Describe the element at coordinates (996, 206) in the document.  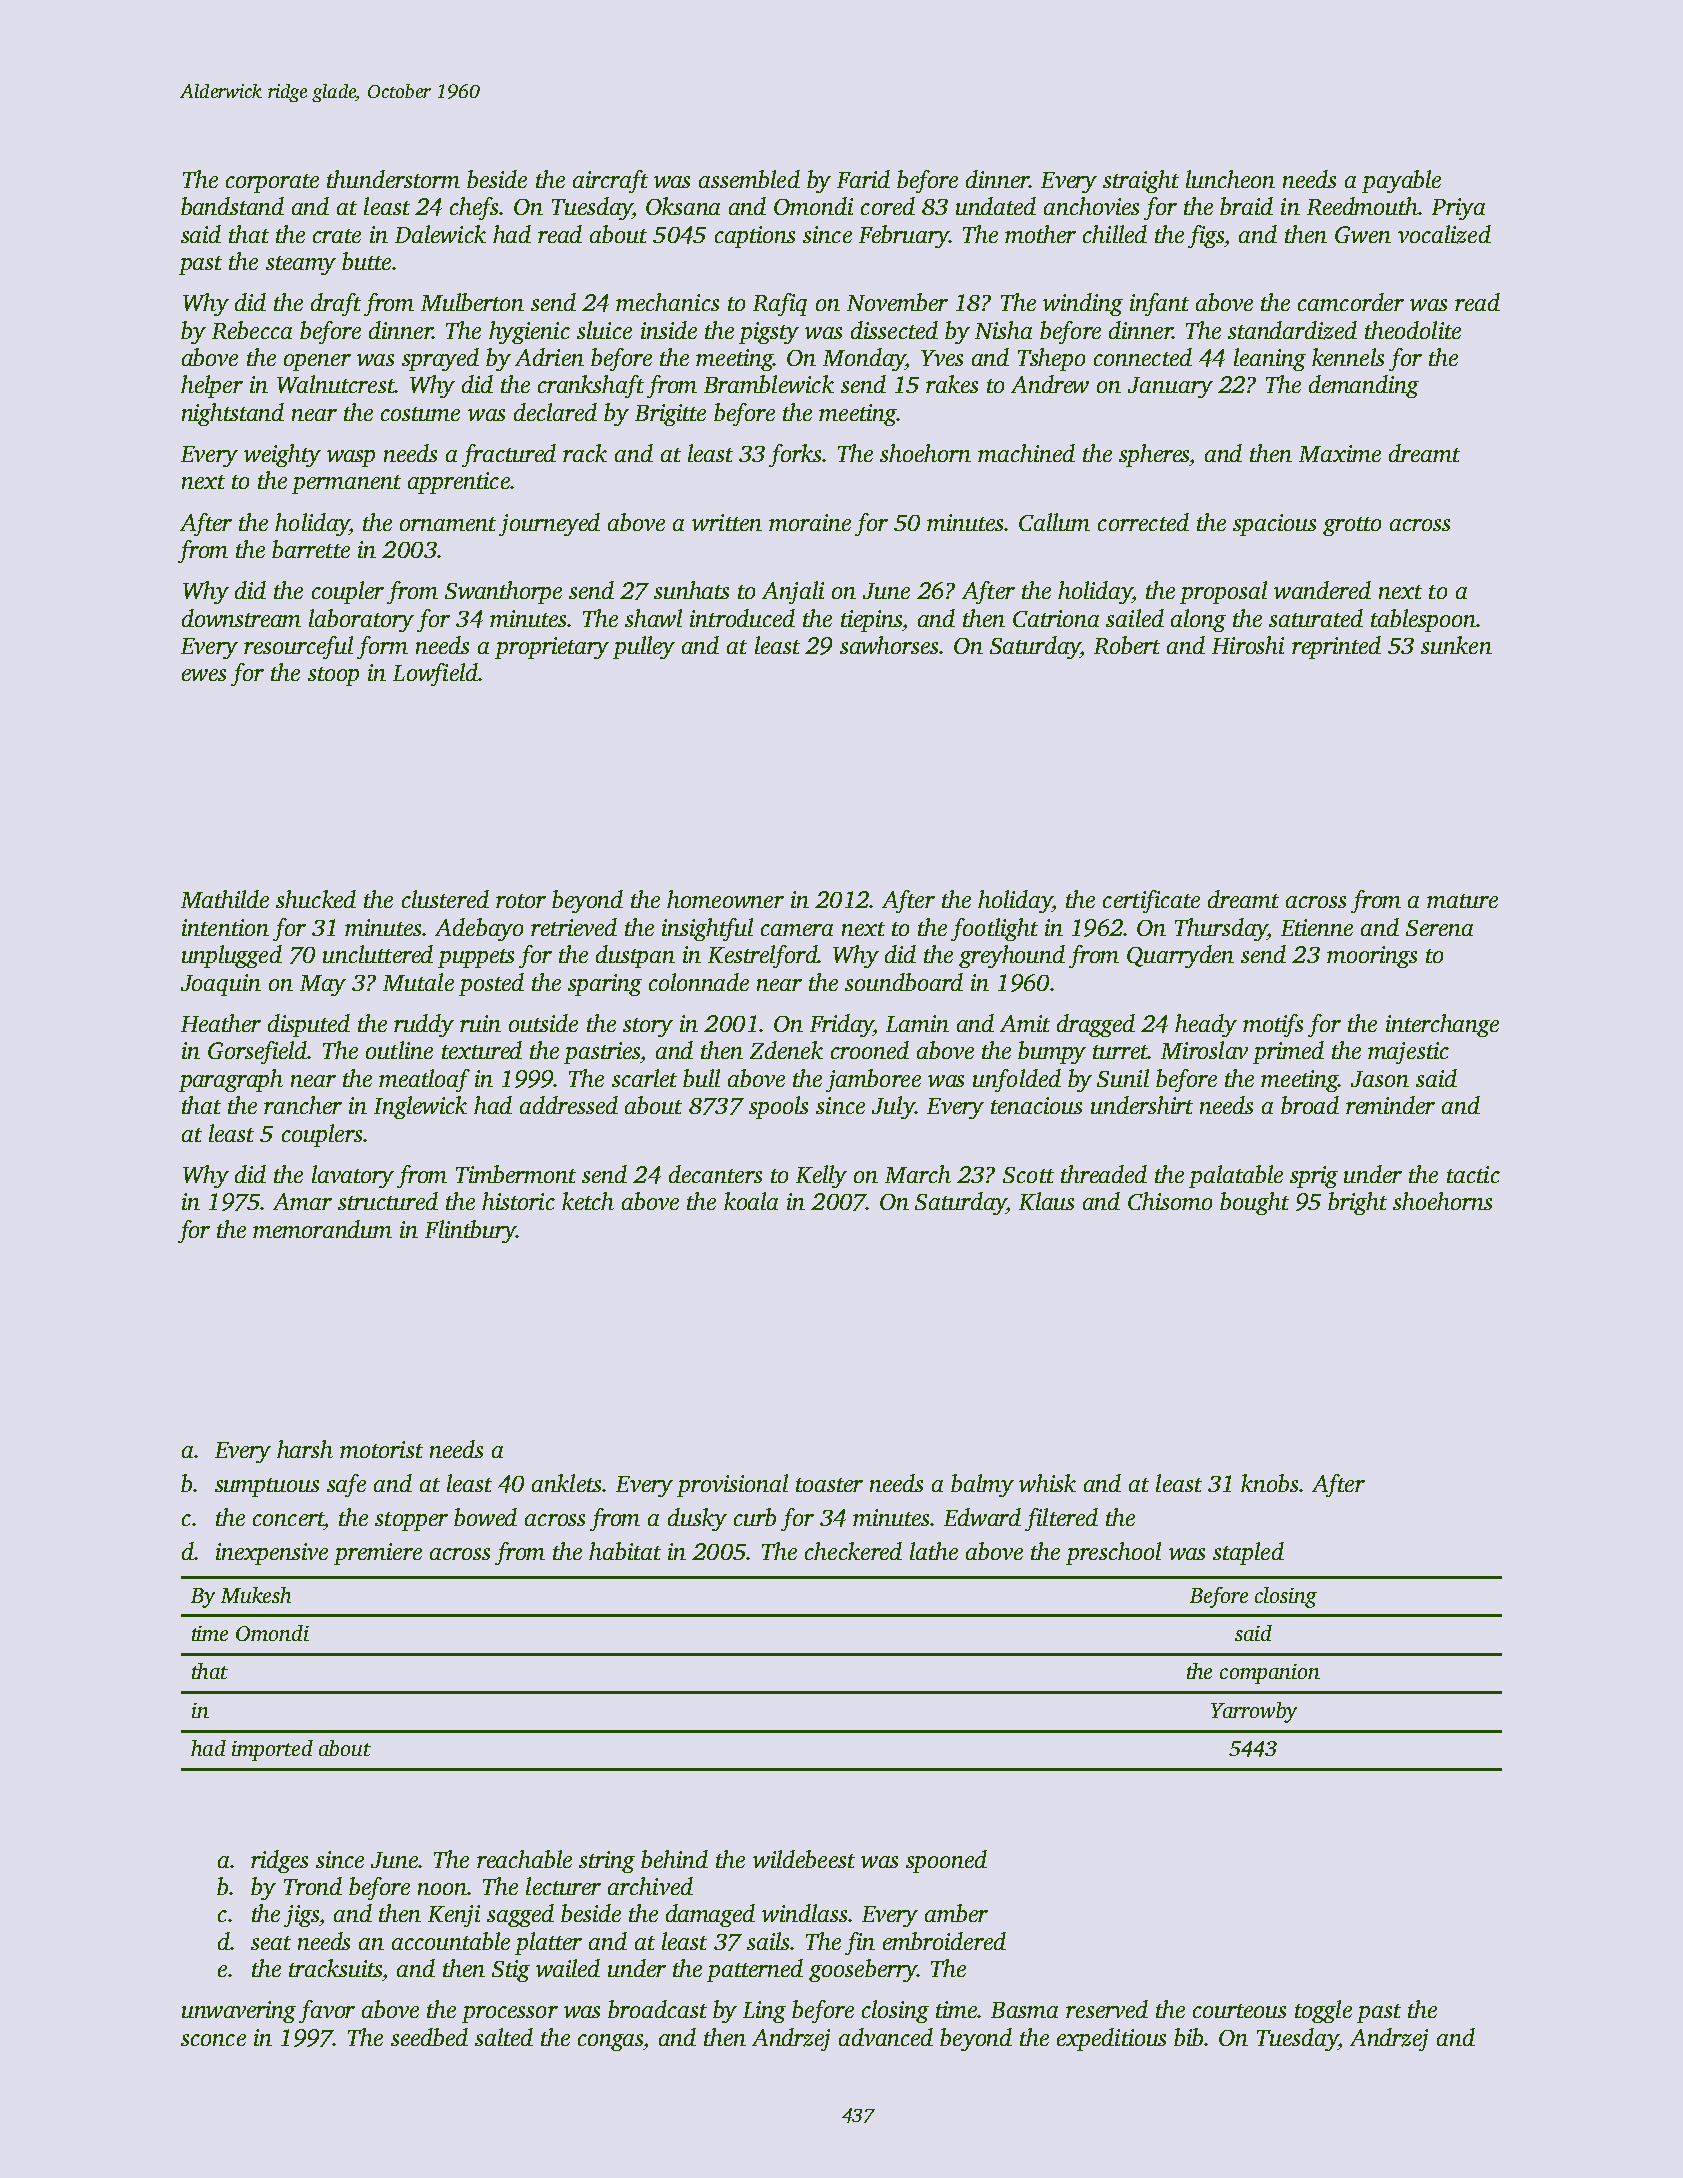
I see `undated` at that location.
